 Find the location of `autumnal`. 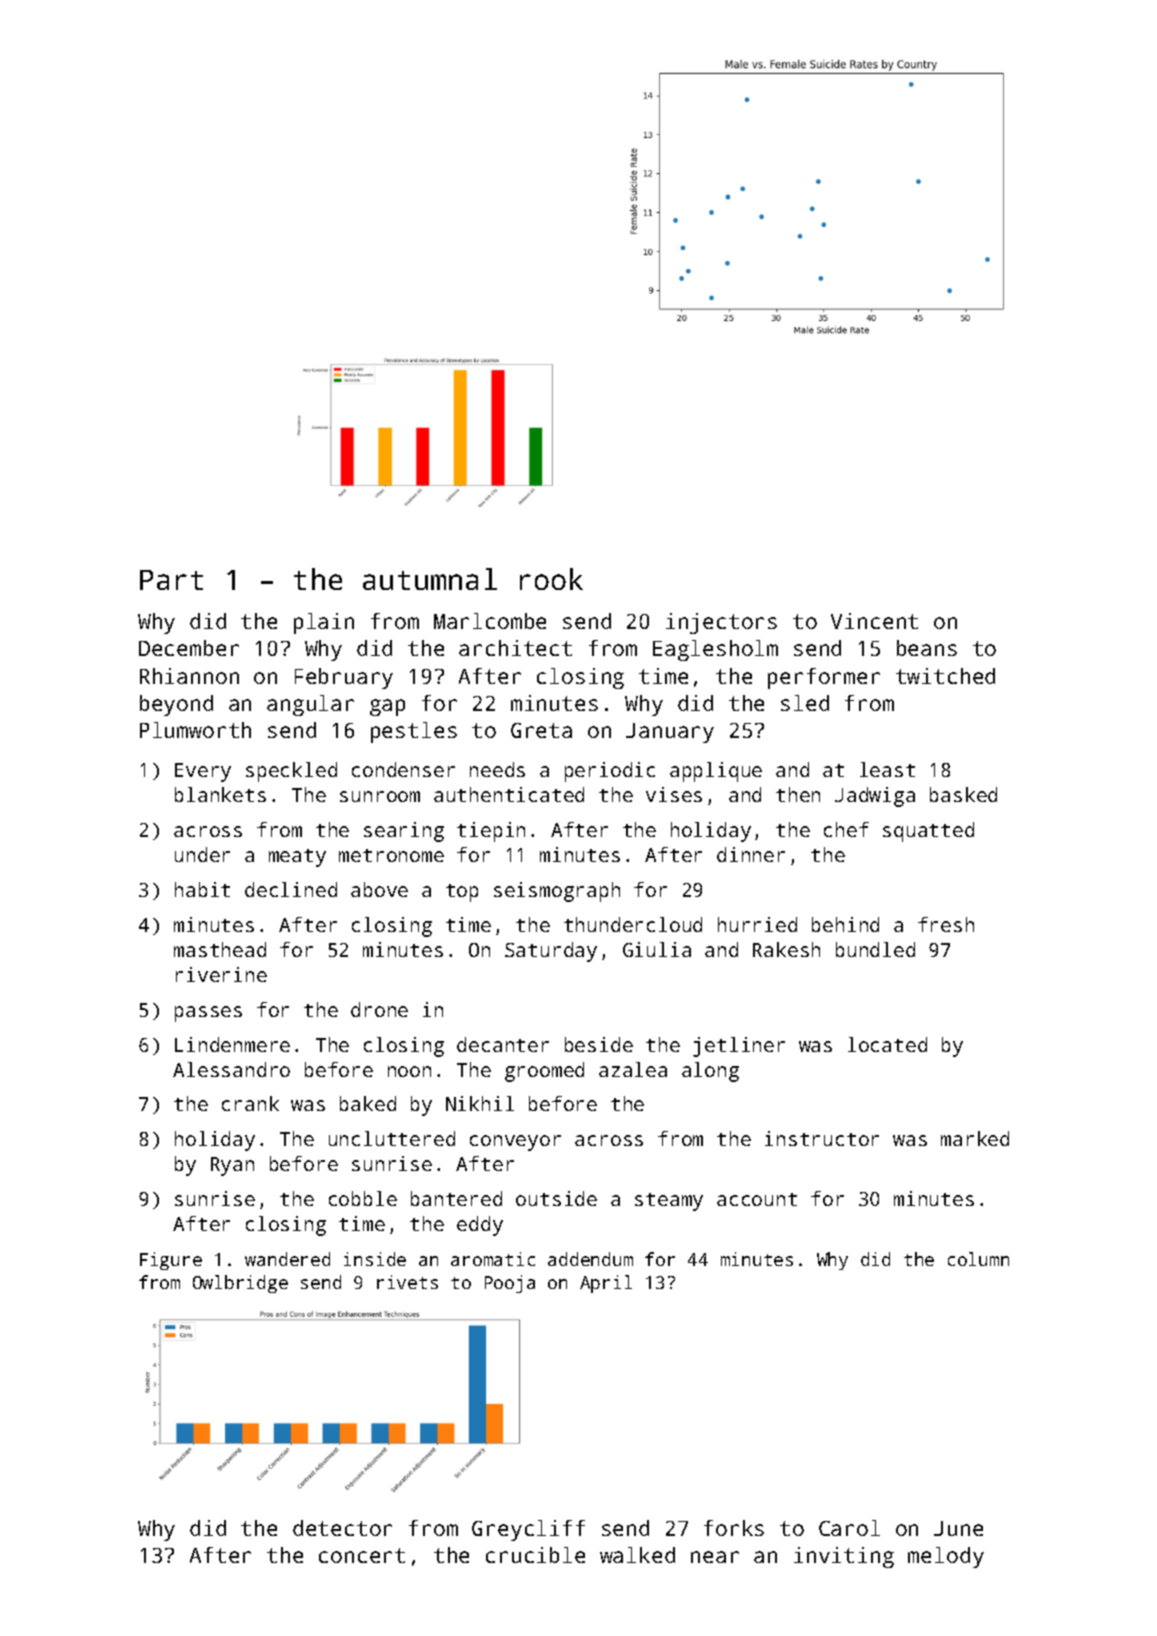

autumnal is located at coordinates (430, 579).
